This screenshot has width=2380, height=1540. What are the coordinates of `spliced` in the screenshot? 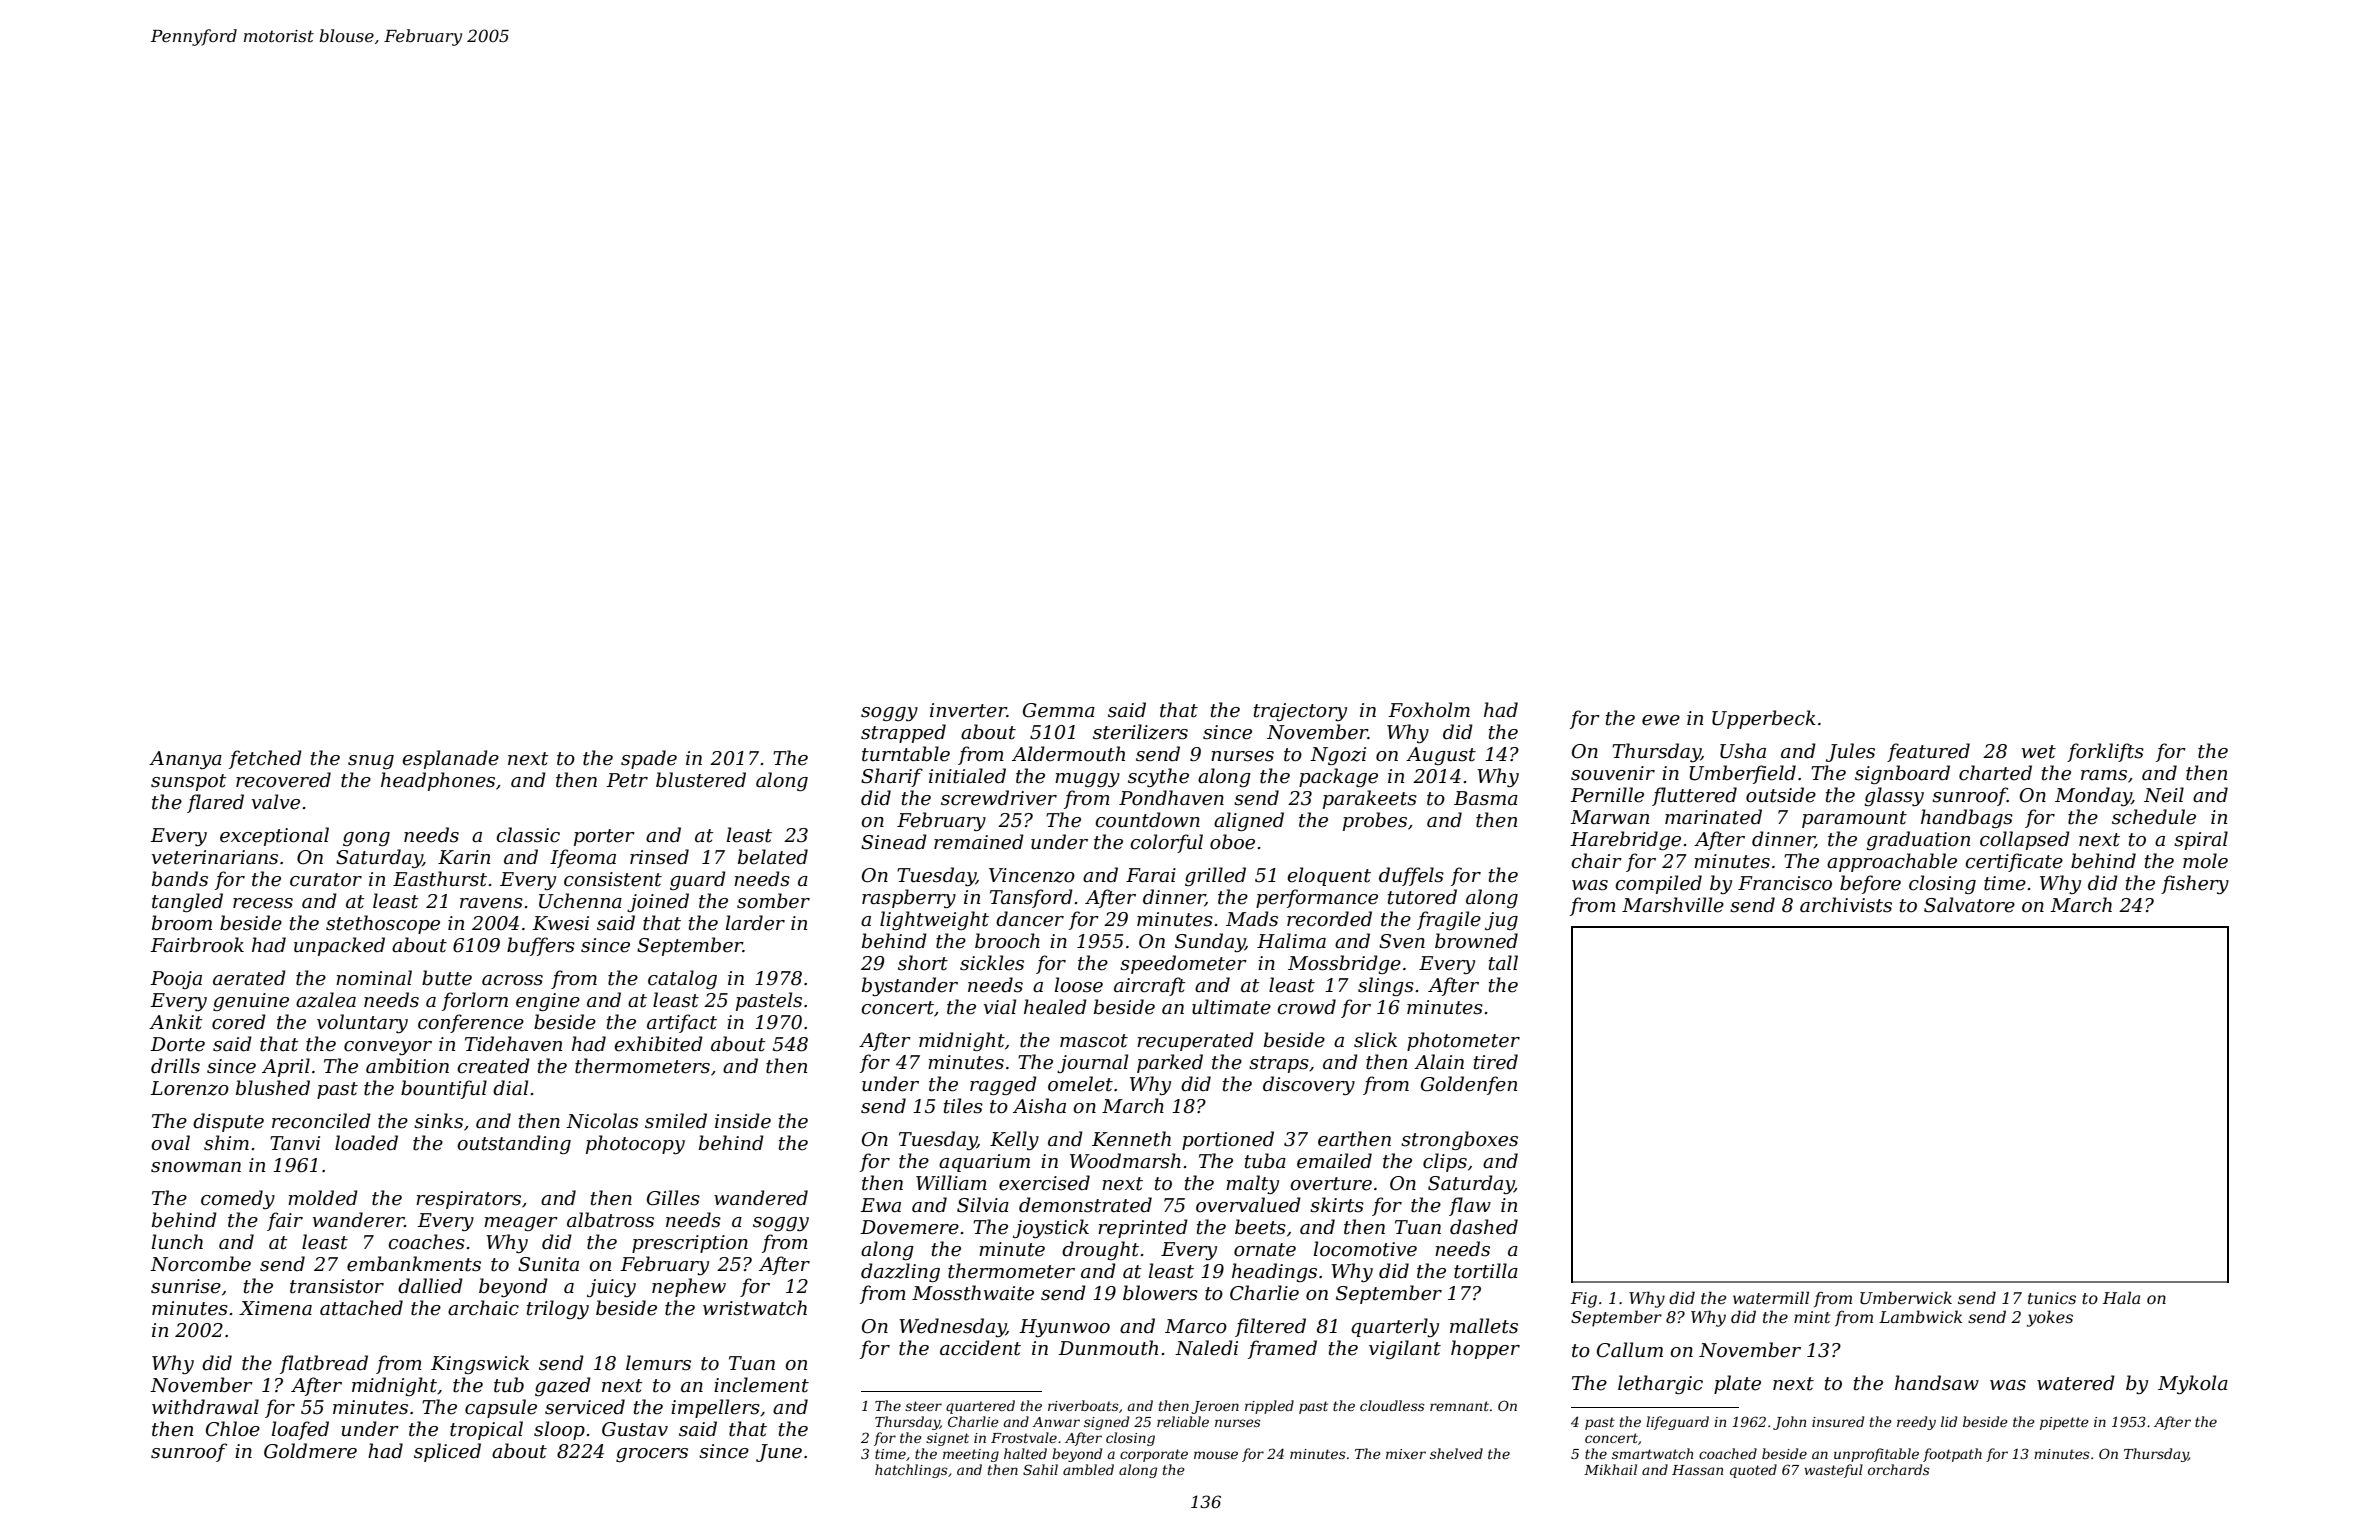 It's located at (447, 1452).
